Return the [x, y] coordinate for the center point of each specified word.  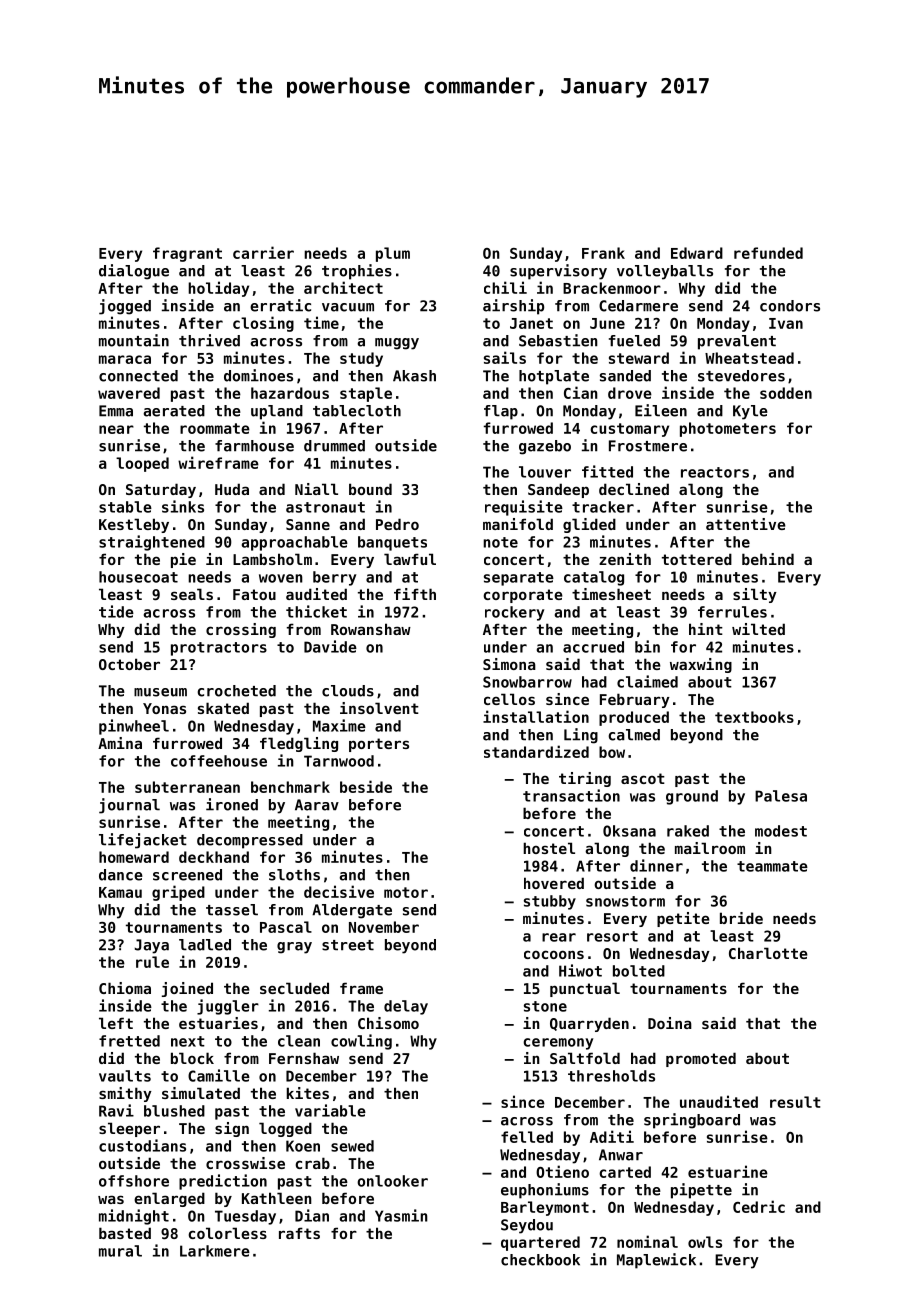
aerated [174, 411]
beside [366, 786]
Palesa [781, 796]
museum [160, 692]
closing [263, 324]
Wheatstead [749, 358]
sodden [786, 393]
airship [513, 307]
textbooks [754, 717]
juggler [228, 1007]
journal [129, 806]
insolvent [379, 708]
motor [406, 892]
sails [505, 357]
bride [741, 918]
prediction [223, 1182]
